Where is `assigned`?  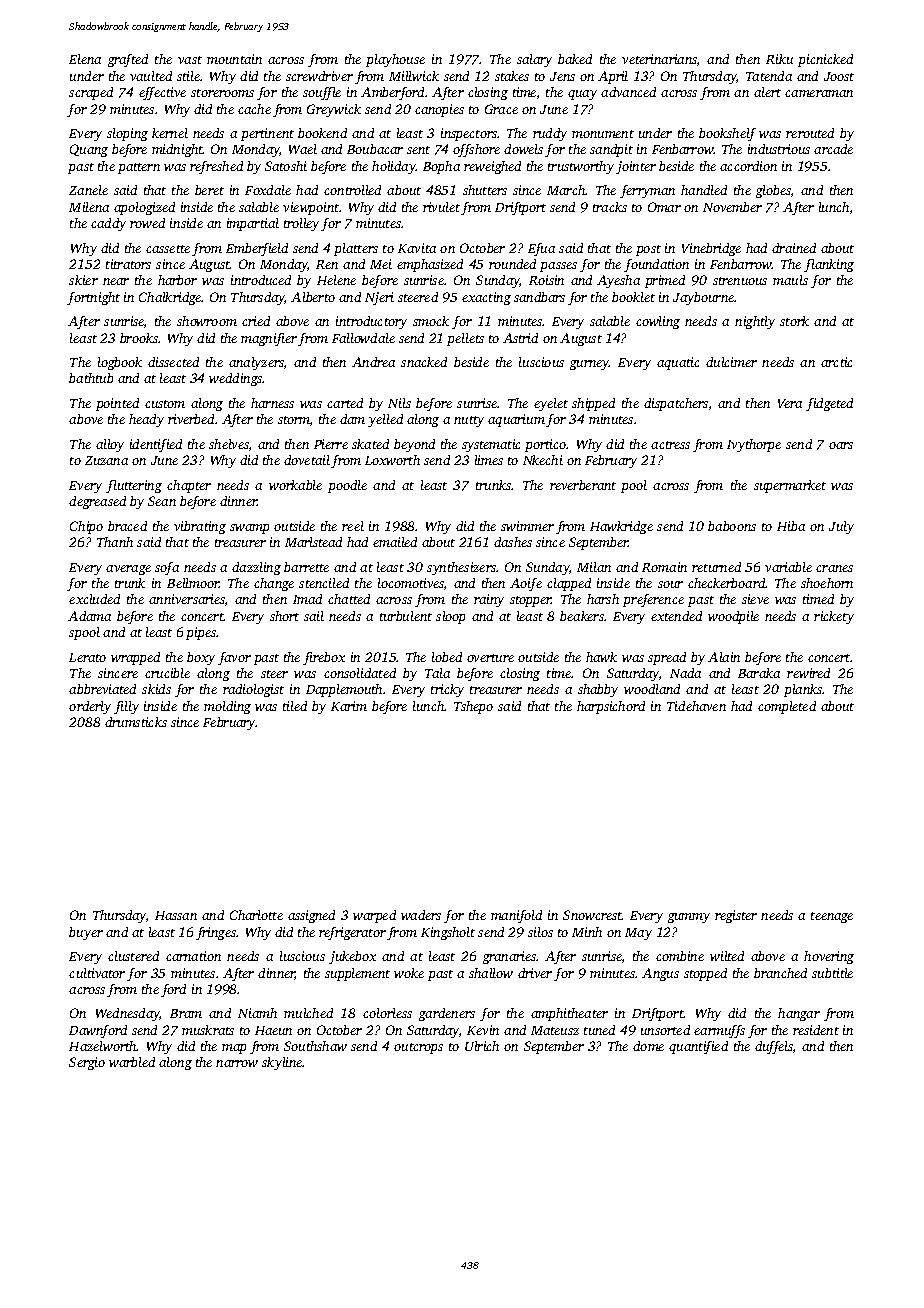 assigned is located at coordinates (311, 916).
